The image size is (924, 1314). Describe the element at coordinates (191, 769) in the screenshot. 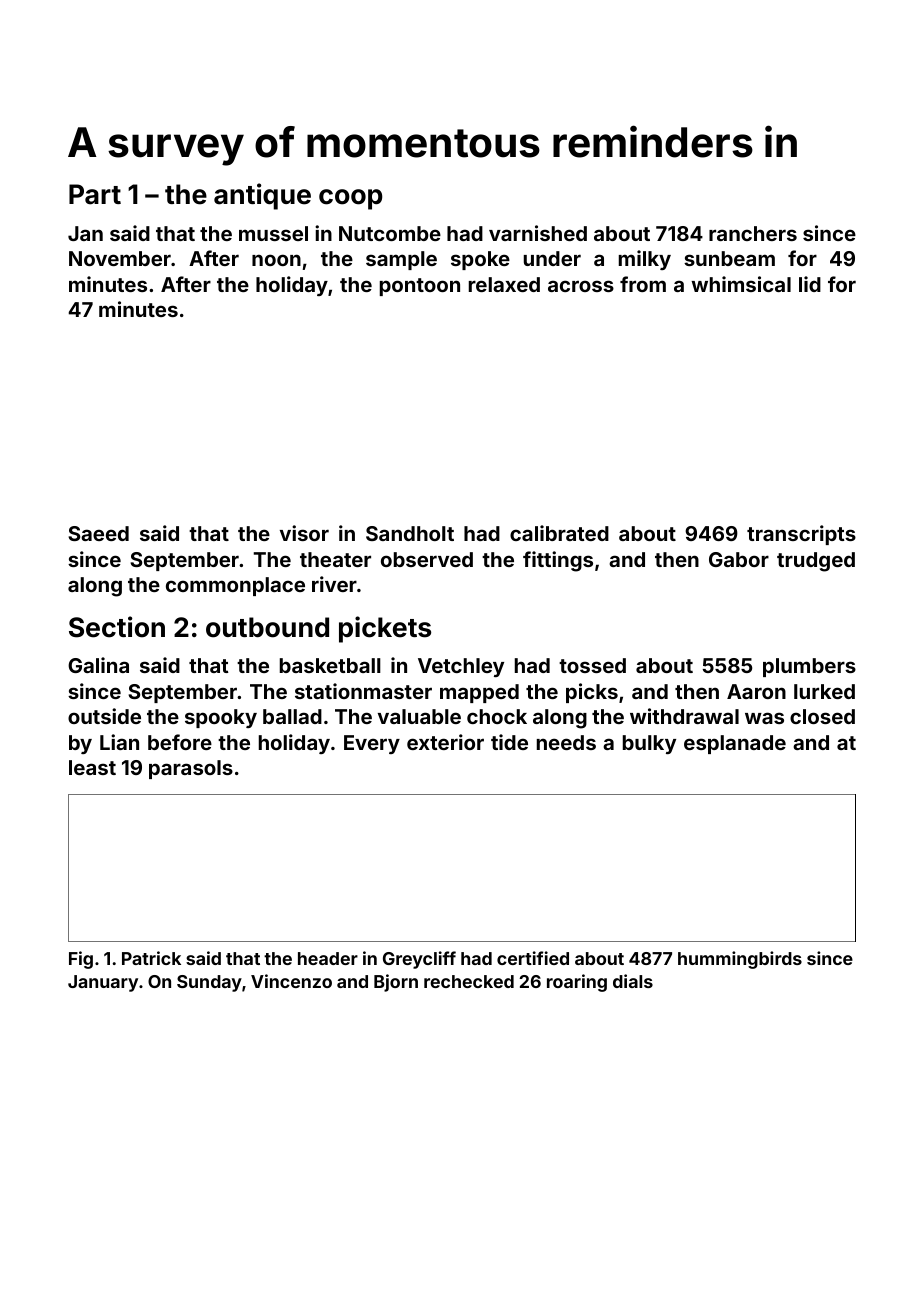

I see `parasols` at that location.
